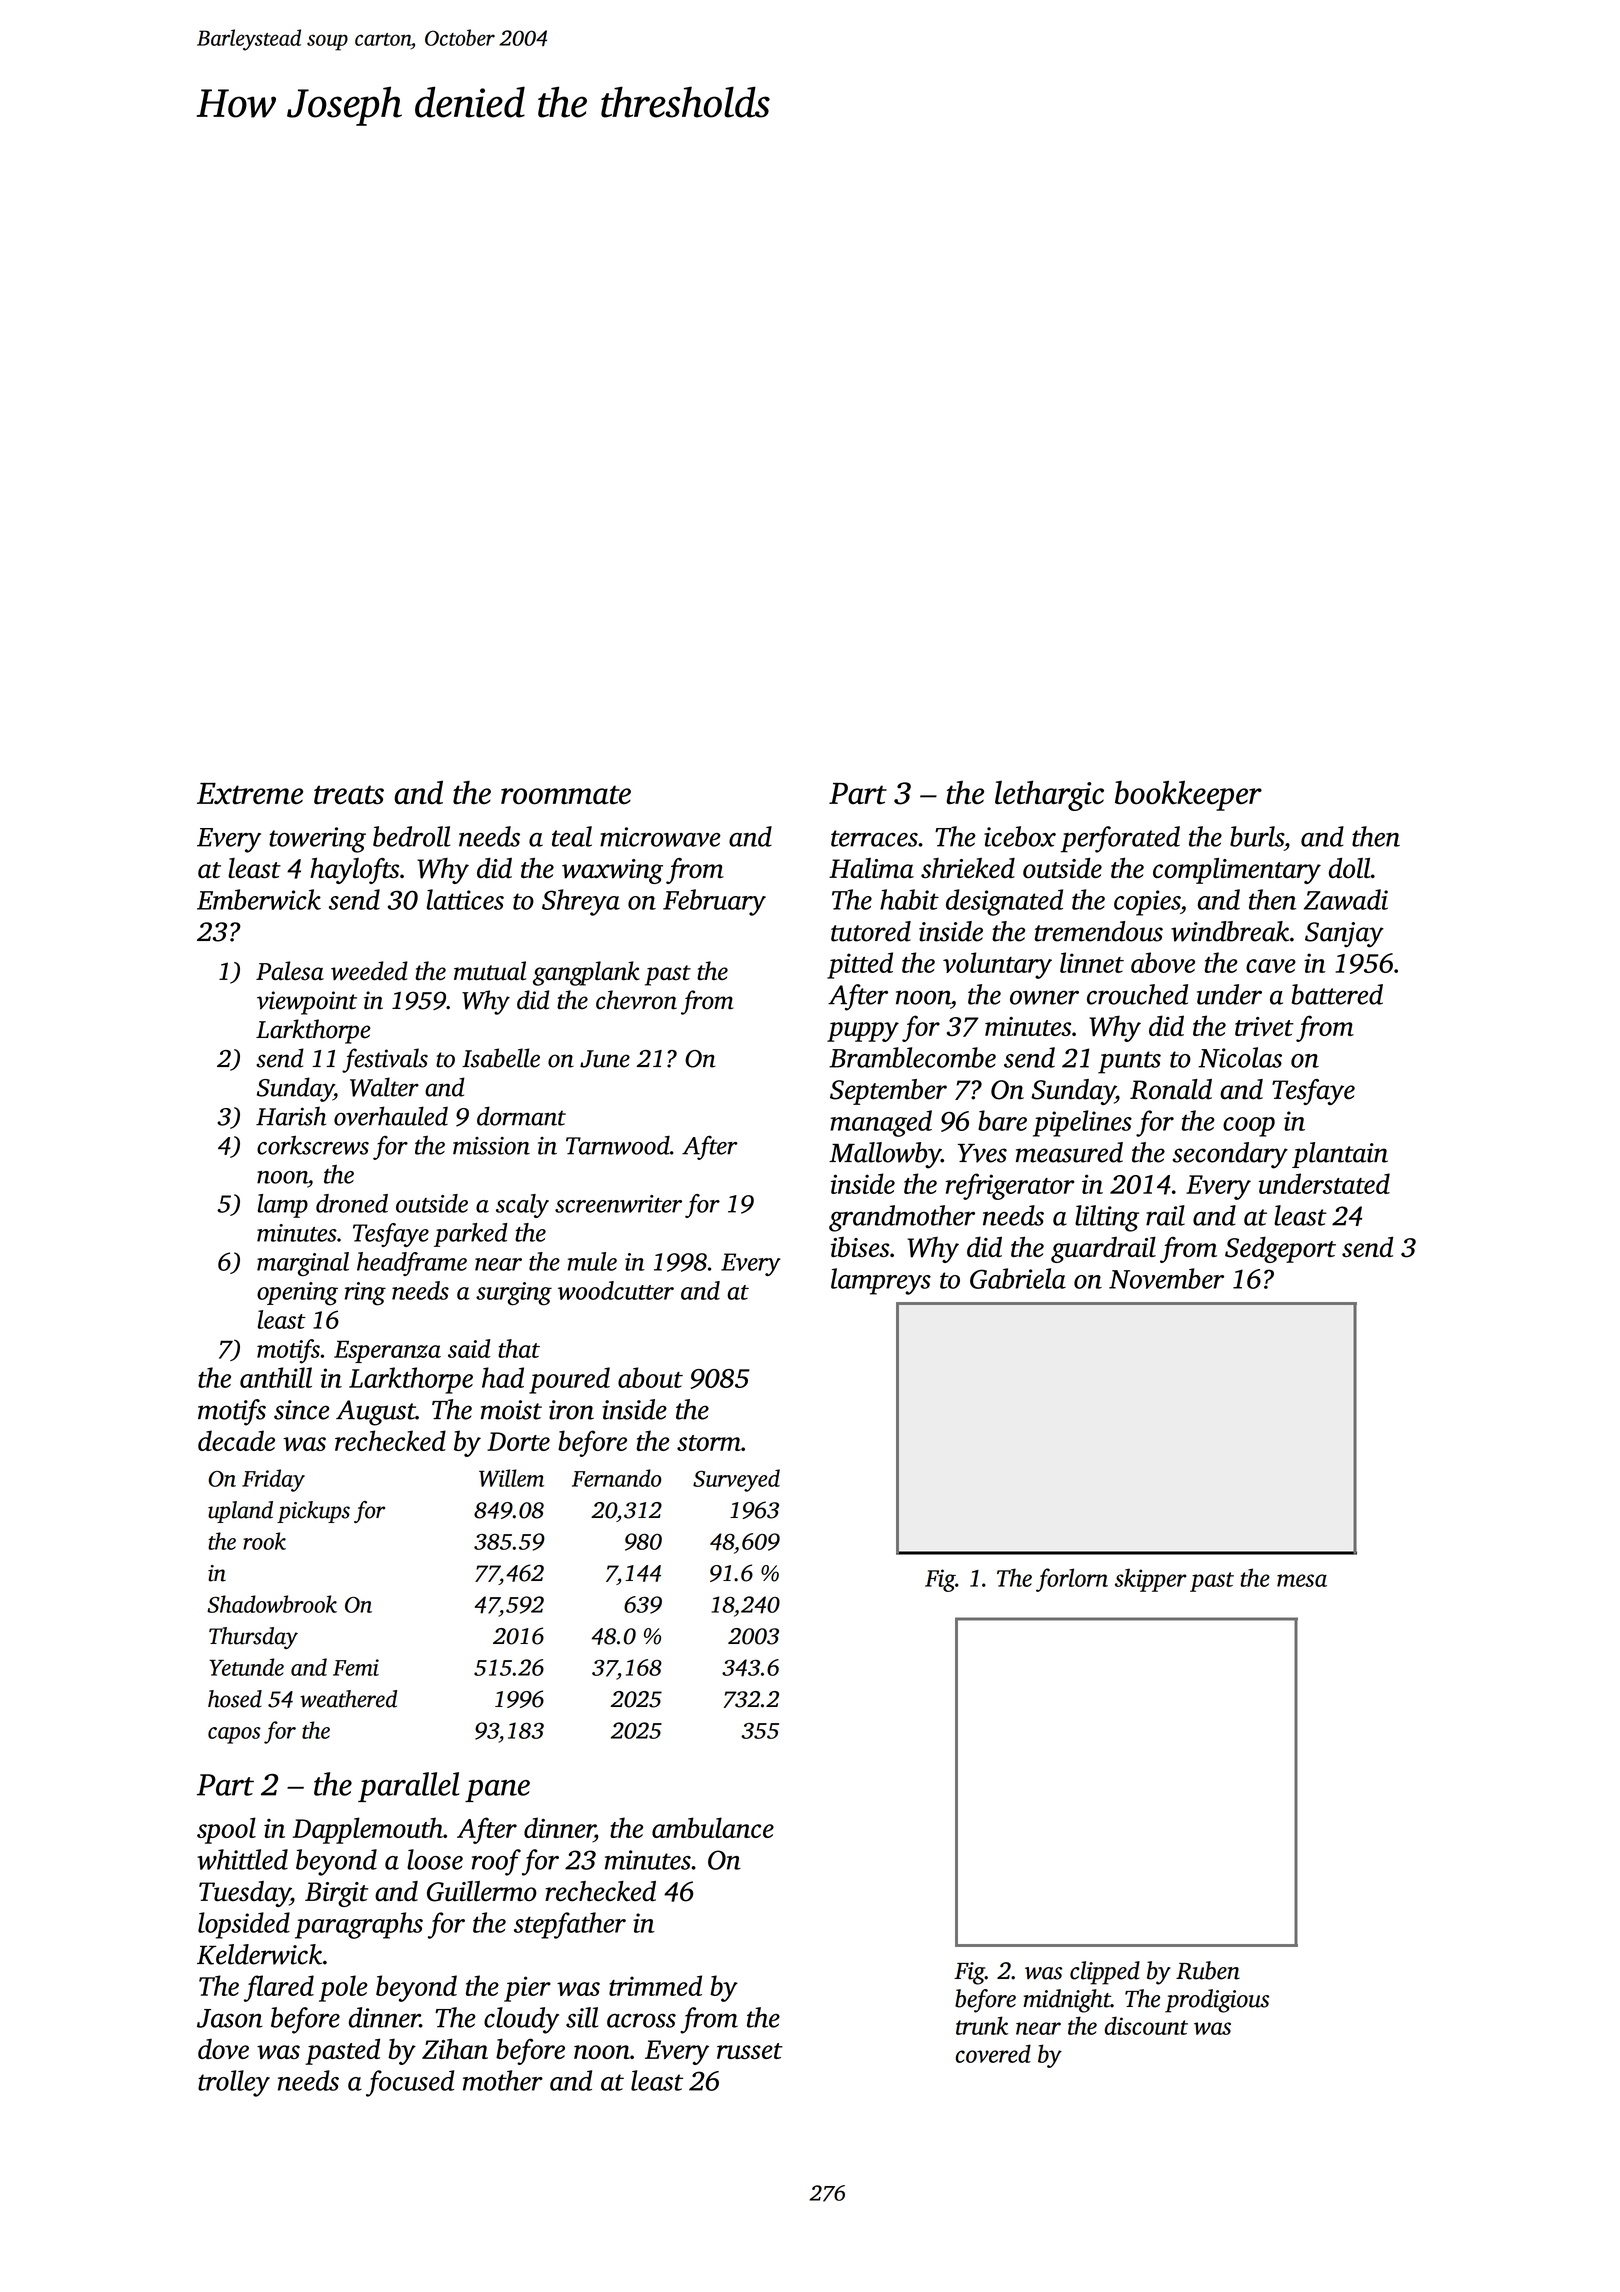  What do you see at coordinates (235, 1699) in the screenshot?
I see `hosed` at bounding box center [235, 1699].
